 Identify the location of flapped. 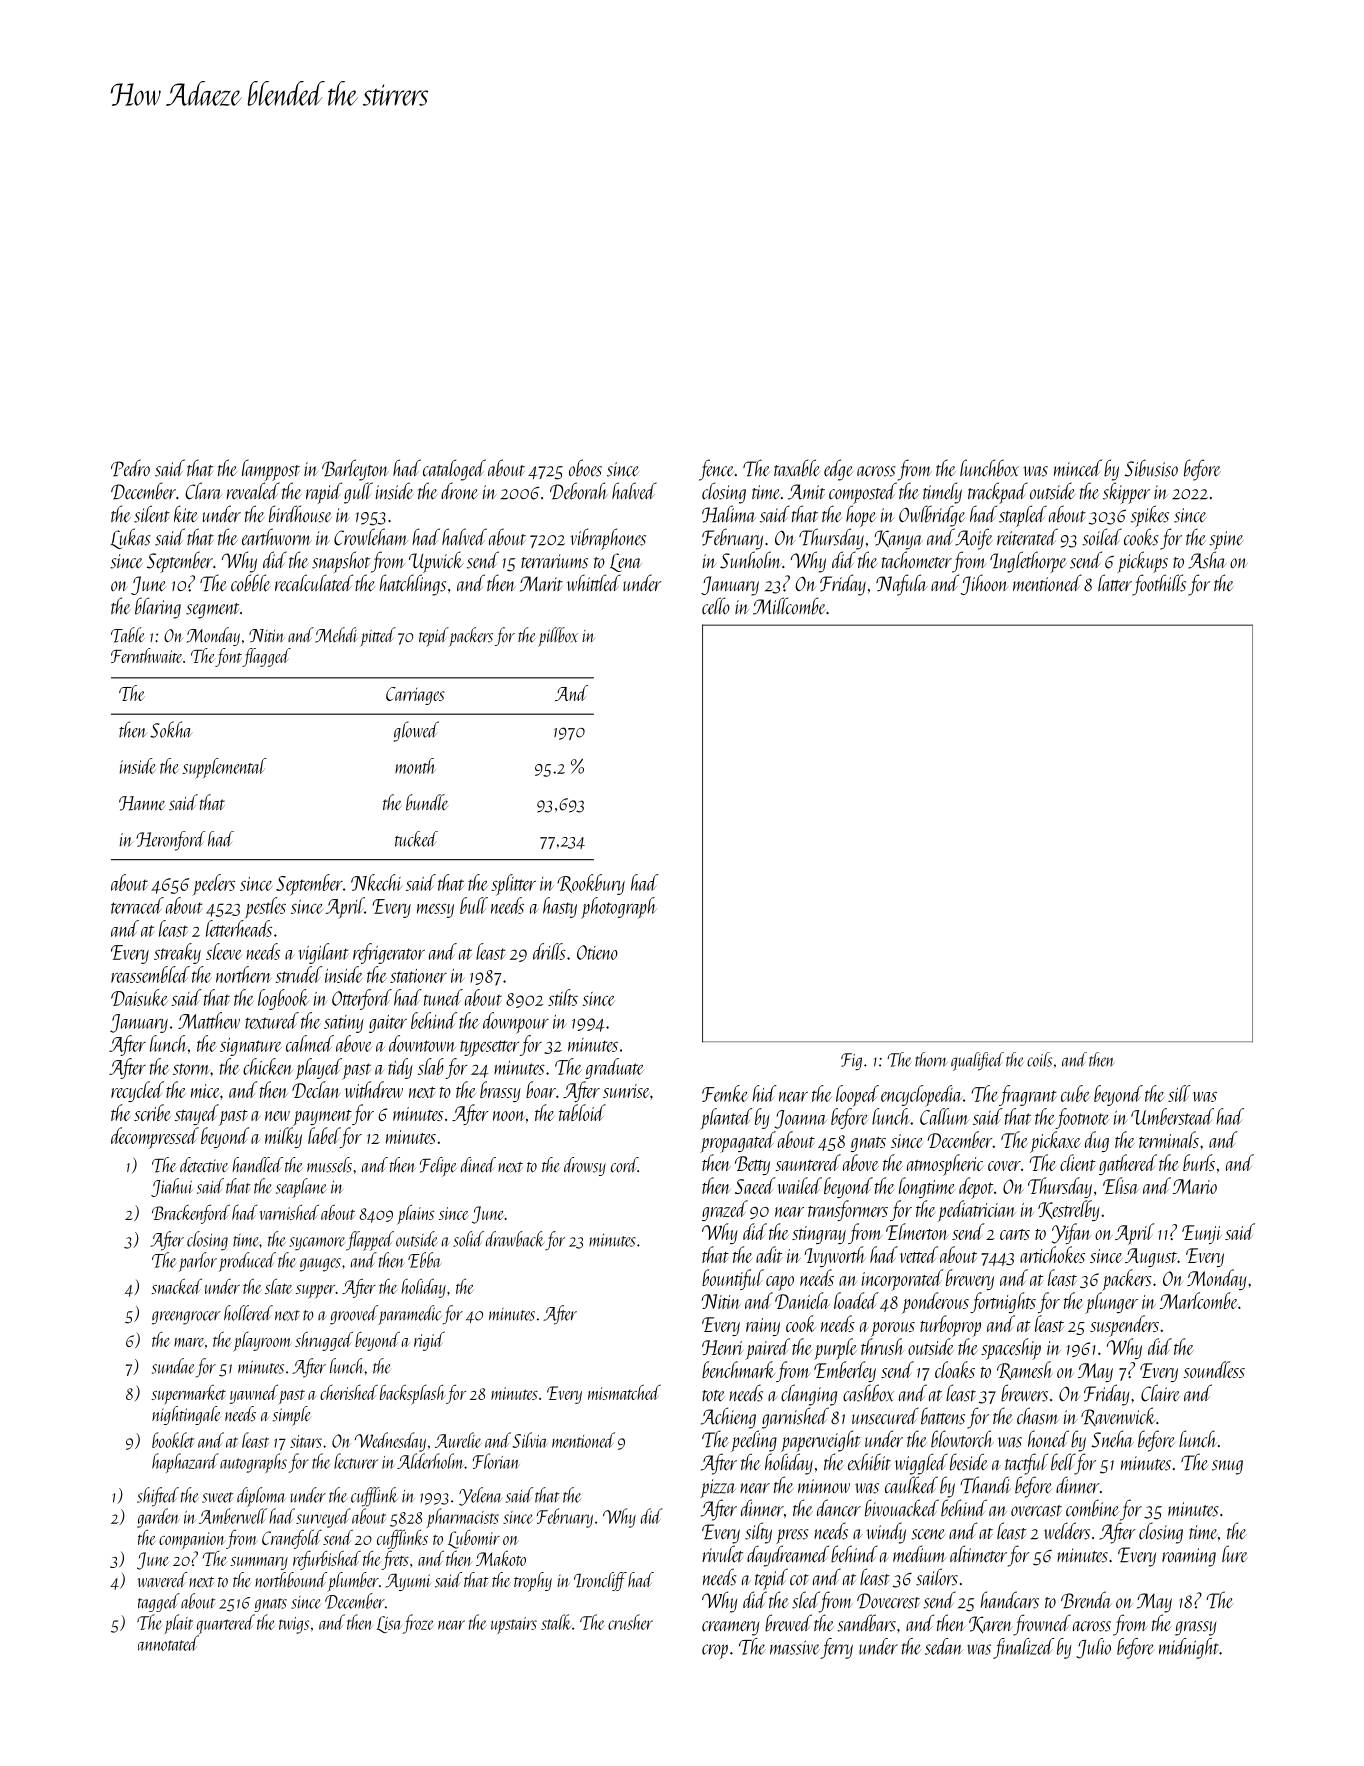
(370, 1241).
